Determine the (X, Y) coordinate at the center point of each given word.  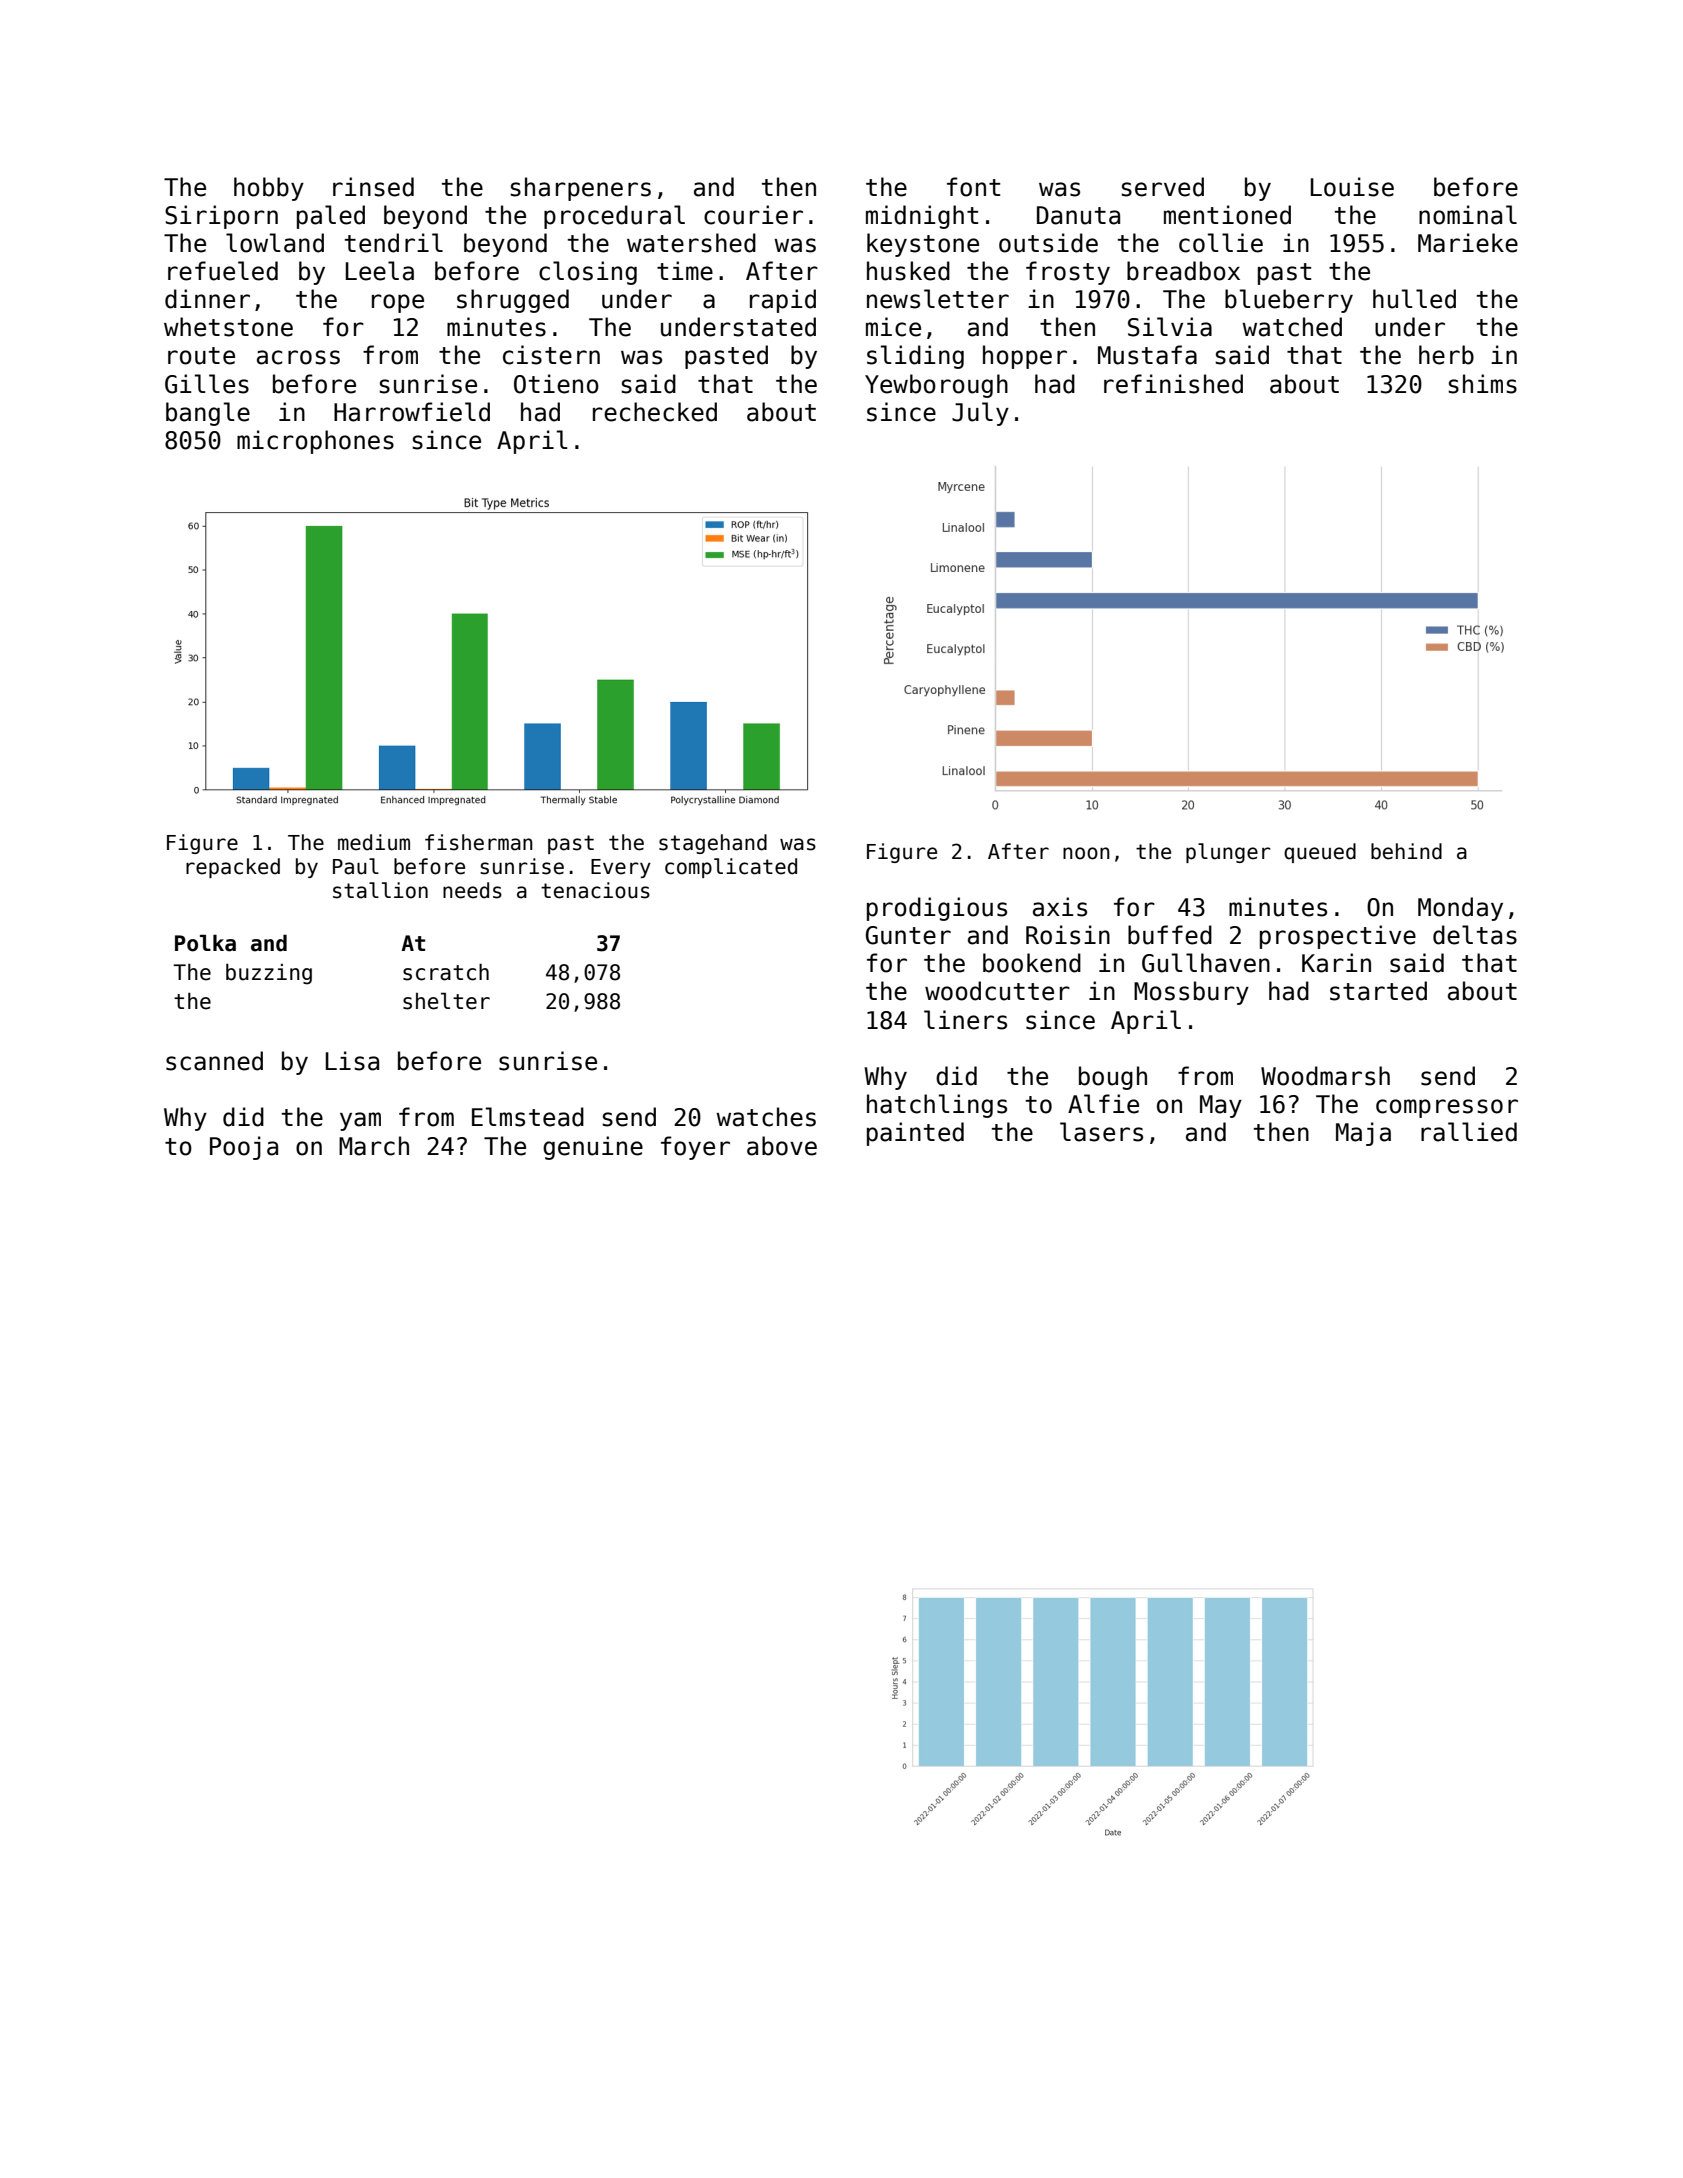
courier (753, 215)
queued (1320, 853)
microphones (315, 442)
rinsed (373, 187)
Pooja (244, 1148)
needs (472, 890)
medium (374, 842)
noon (1086, 853)
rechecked (655, 412)
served (1162, 187)
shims (1482, 384)
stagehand (713, 844)
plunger (1228, 853)
